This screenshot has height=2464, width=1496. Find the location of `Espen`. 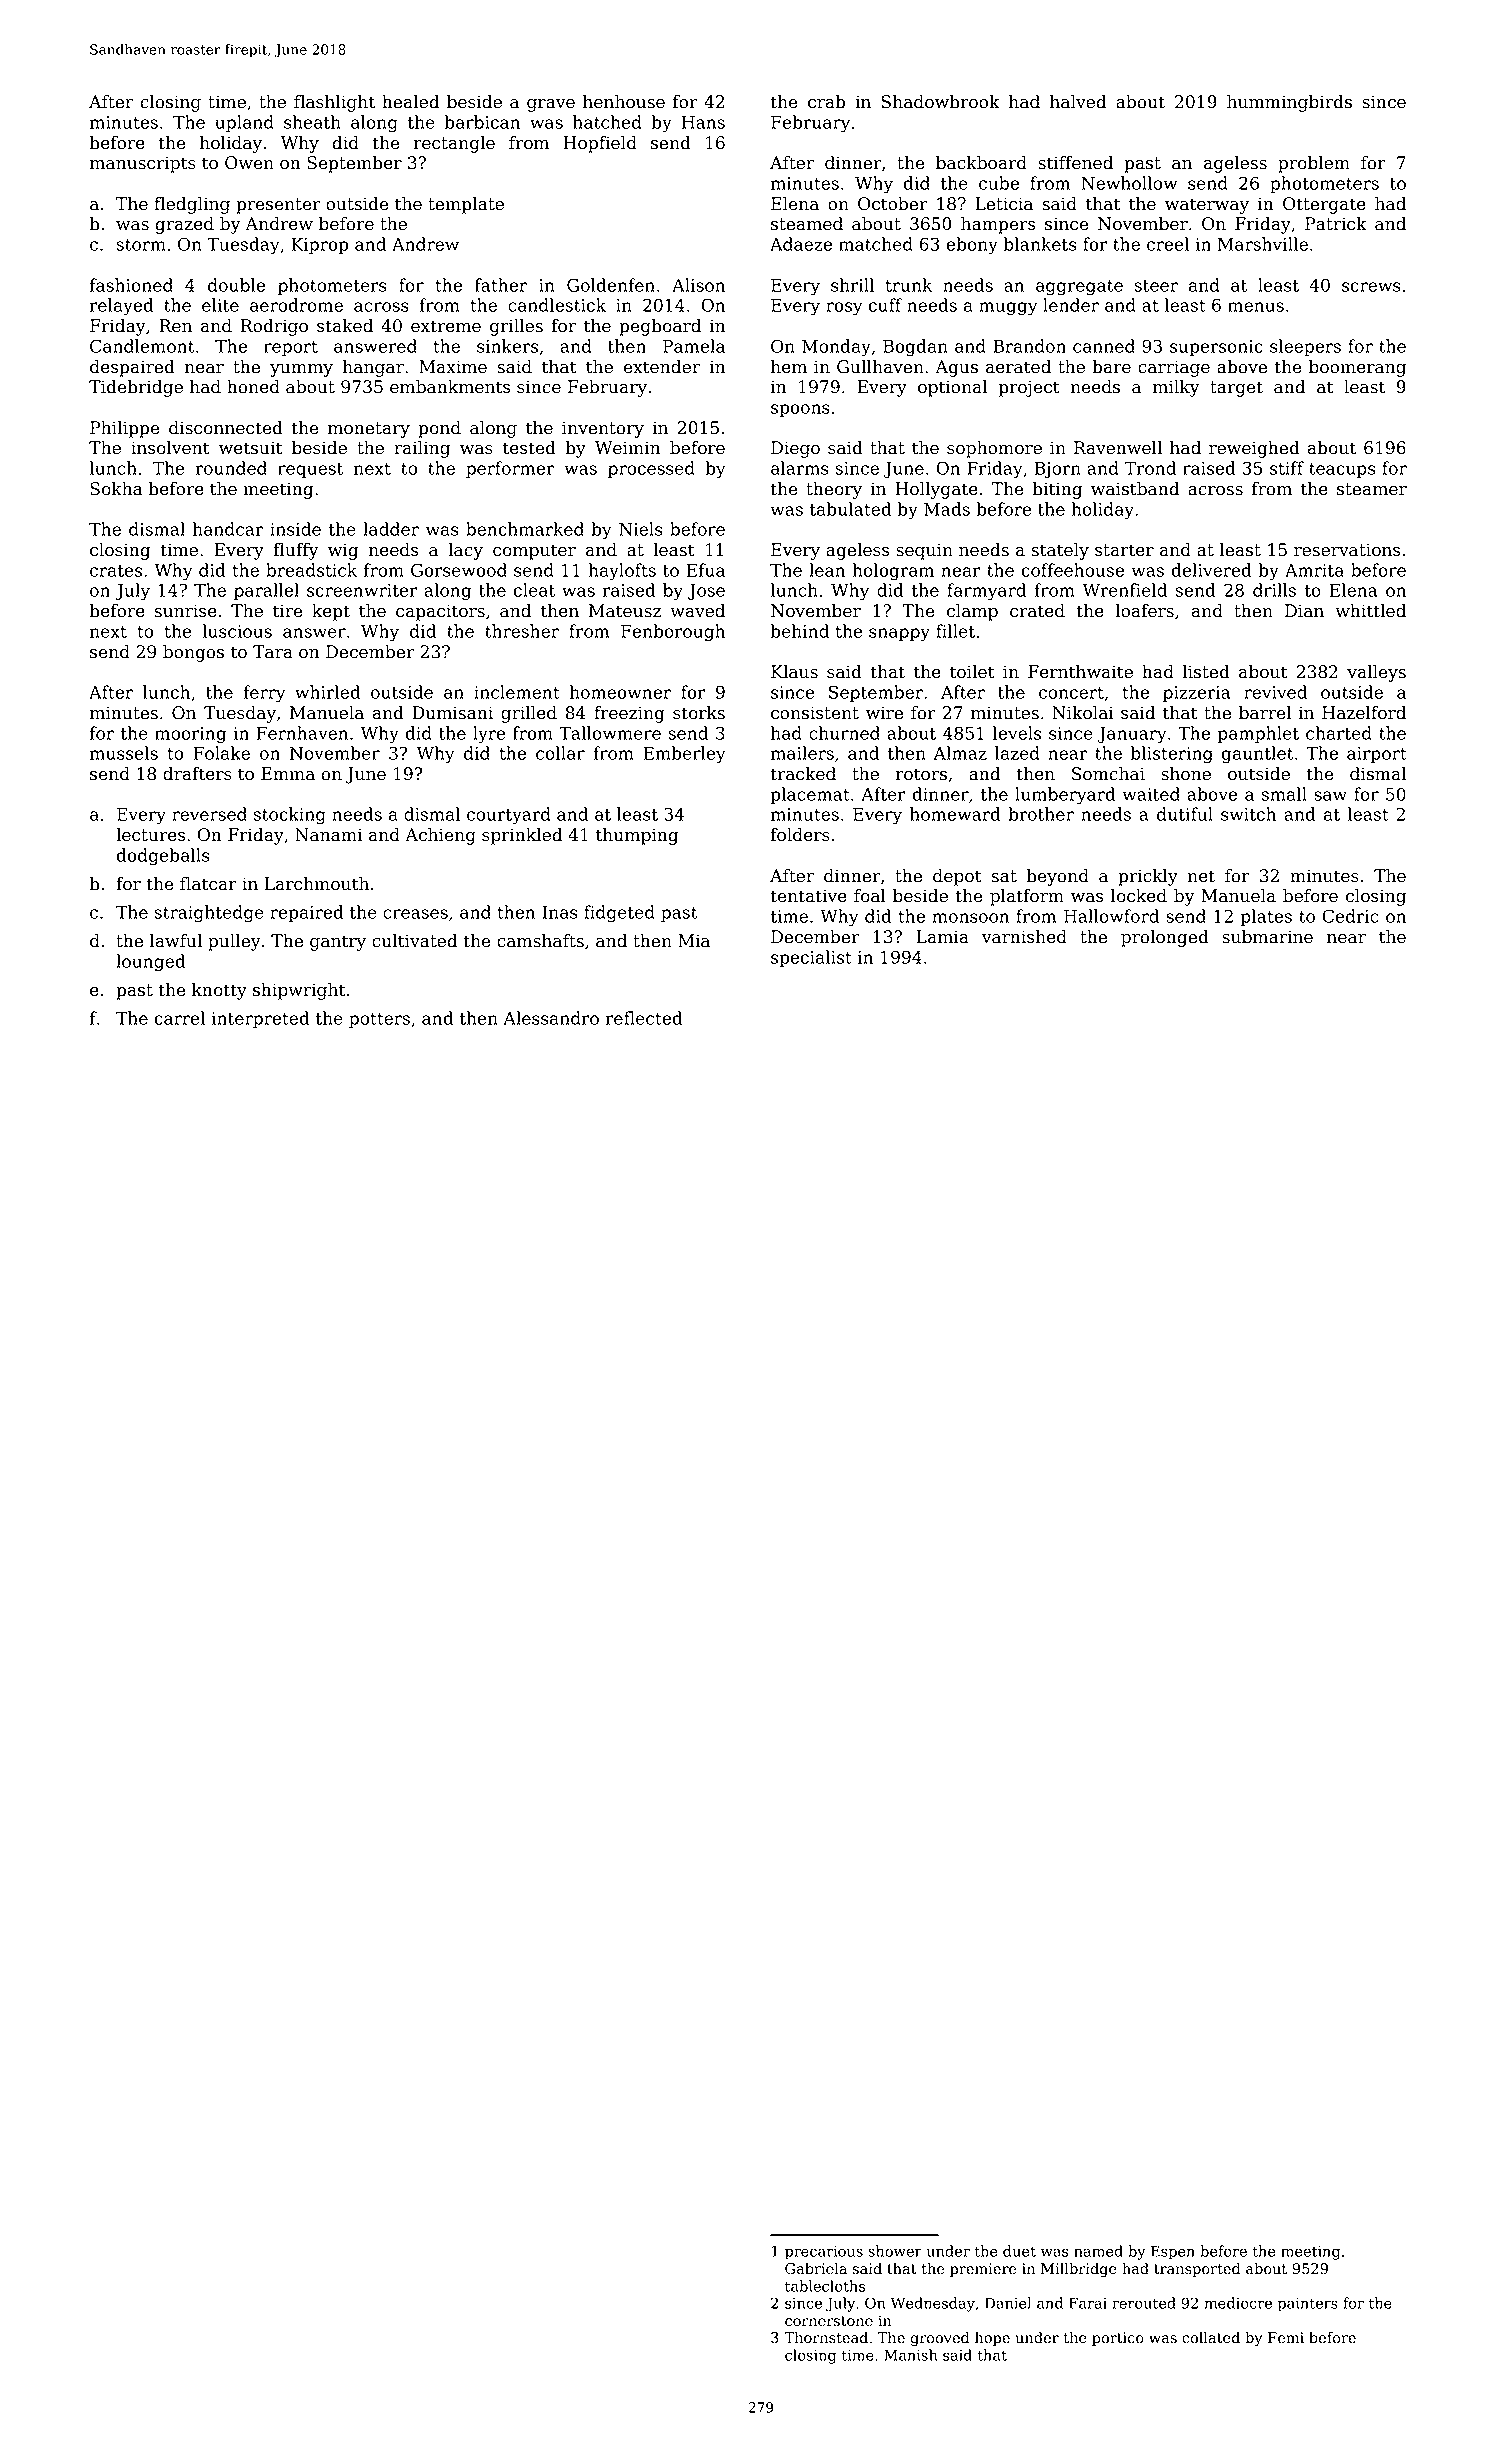

Espen is located at coordinates (1173, 2252).
